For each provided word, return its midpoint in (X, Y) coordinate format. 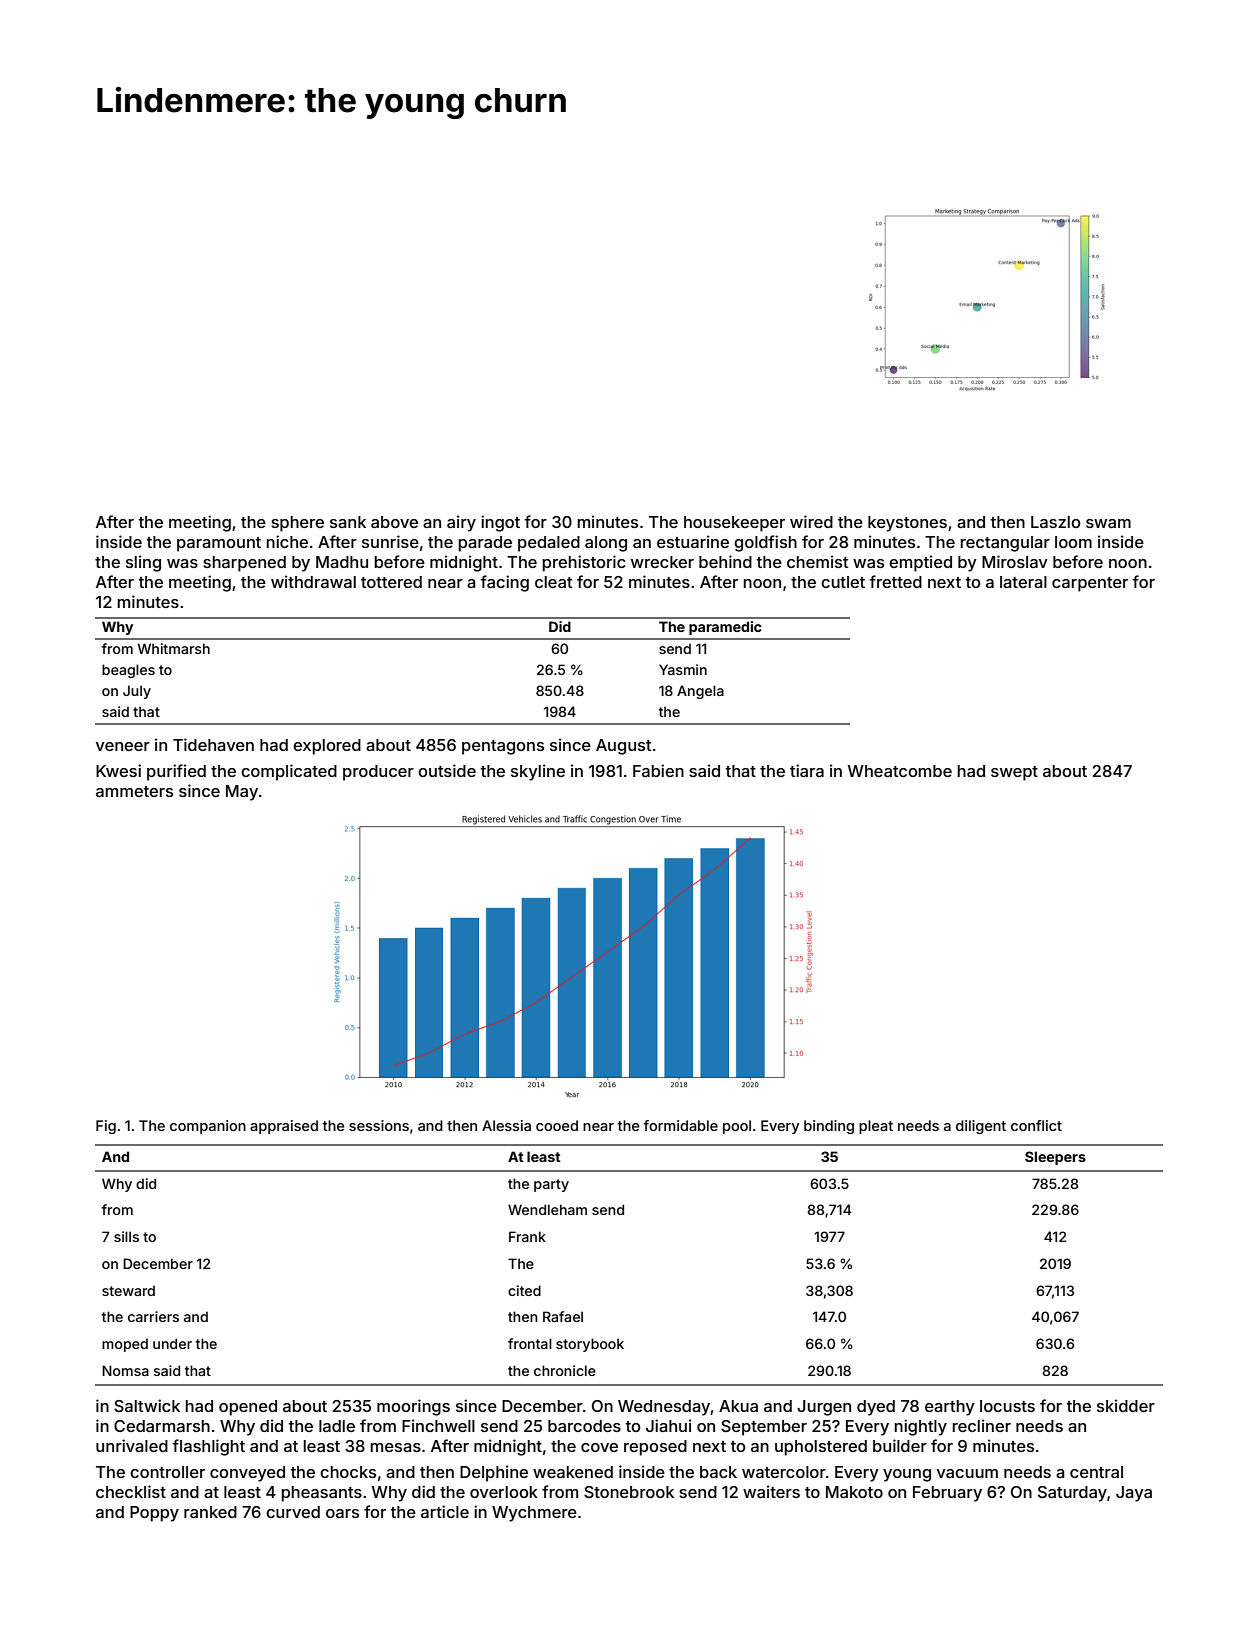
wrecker (662, 562)
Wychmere (534, 1514)
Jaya (1134, 1494)
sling (143, 563)
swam (1108, 523)
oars (342, 1513)
